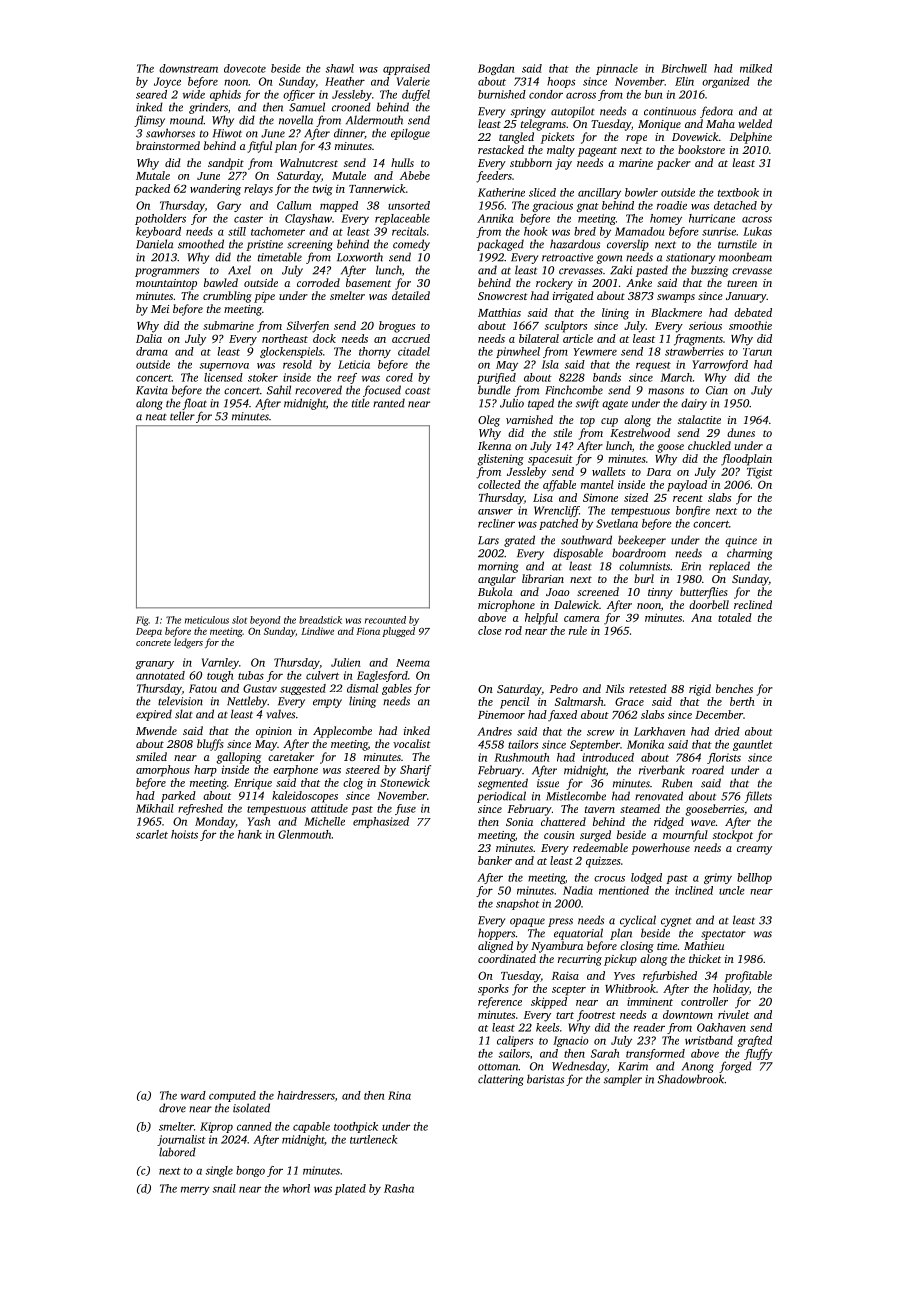 The height and width of the document is (1316, 908). I want to click on merry, so click(195, 1190).
